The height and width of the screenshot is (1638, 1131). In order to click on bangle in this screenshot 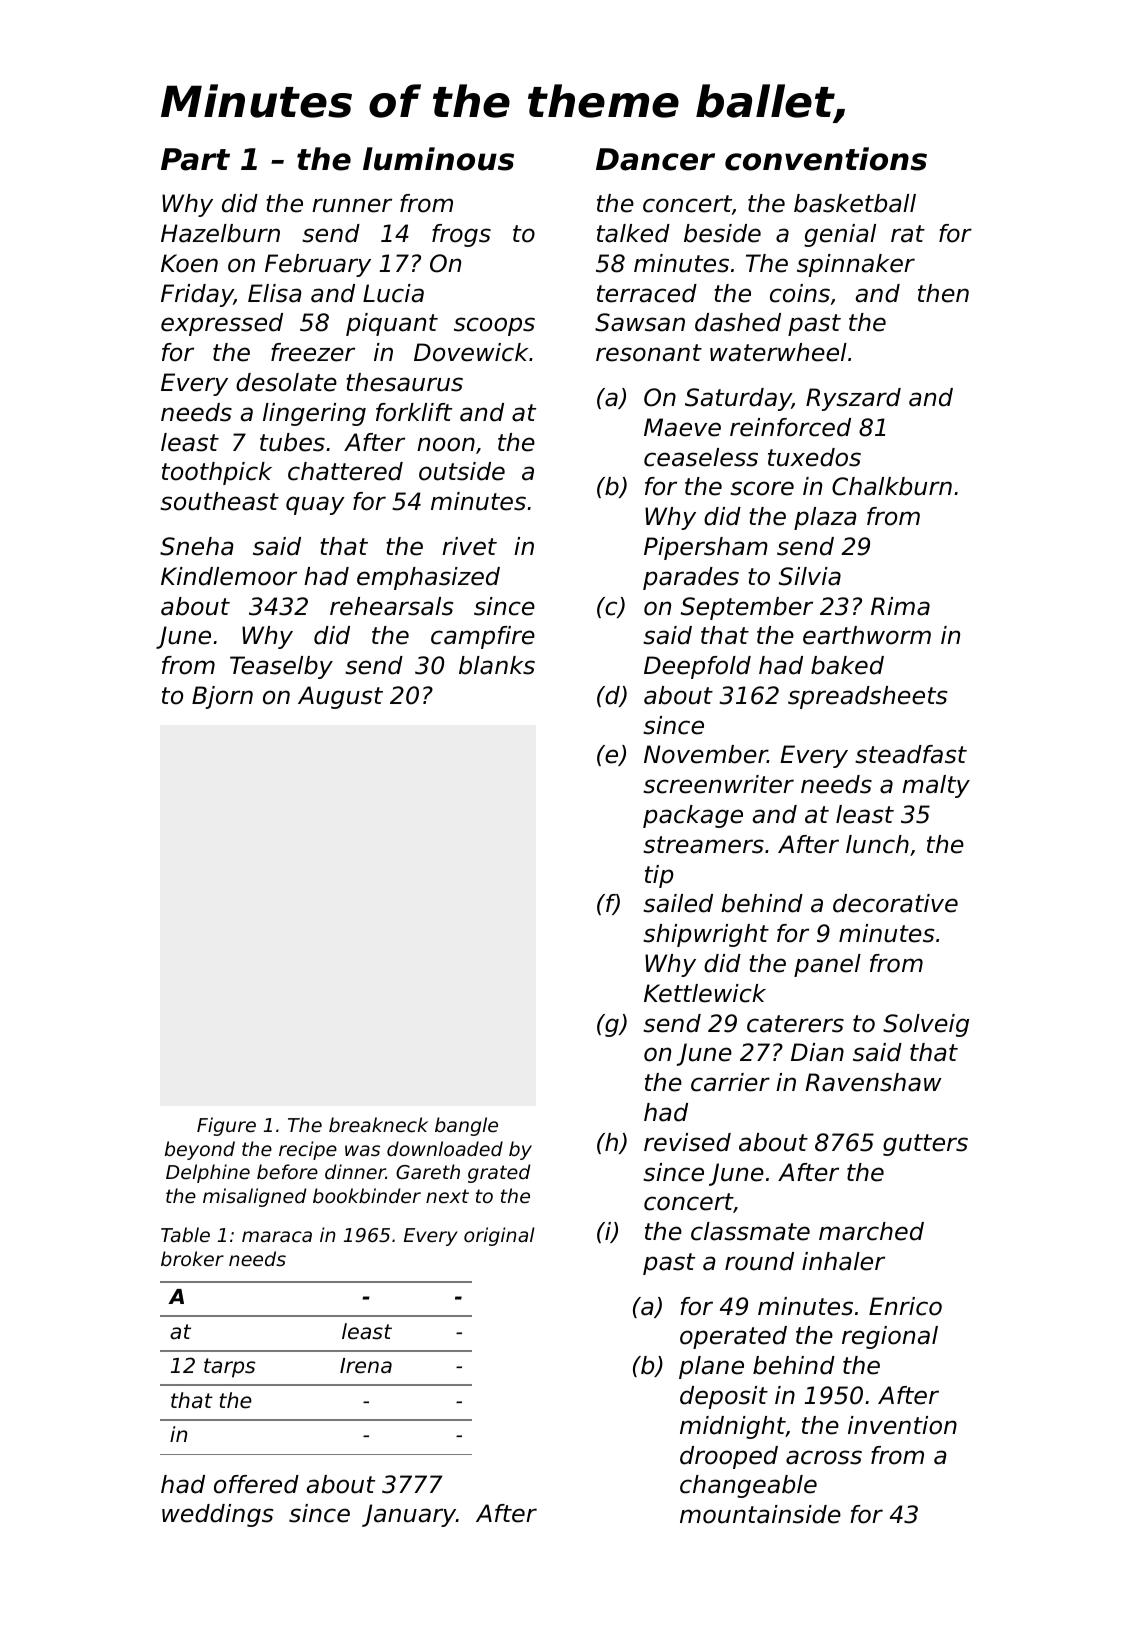, I will do `click(466, 1126)`.
